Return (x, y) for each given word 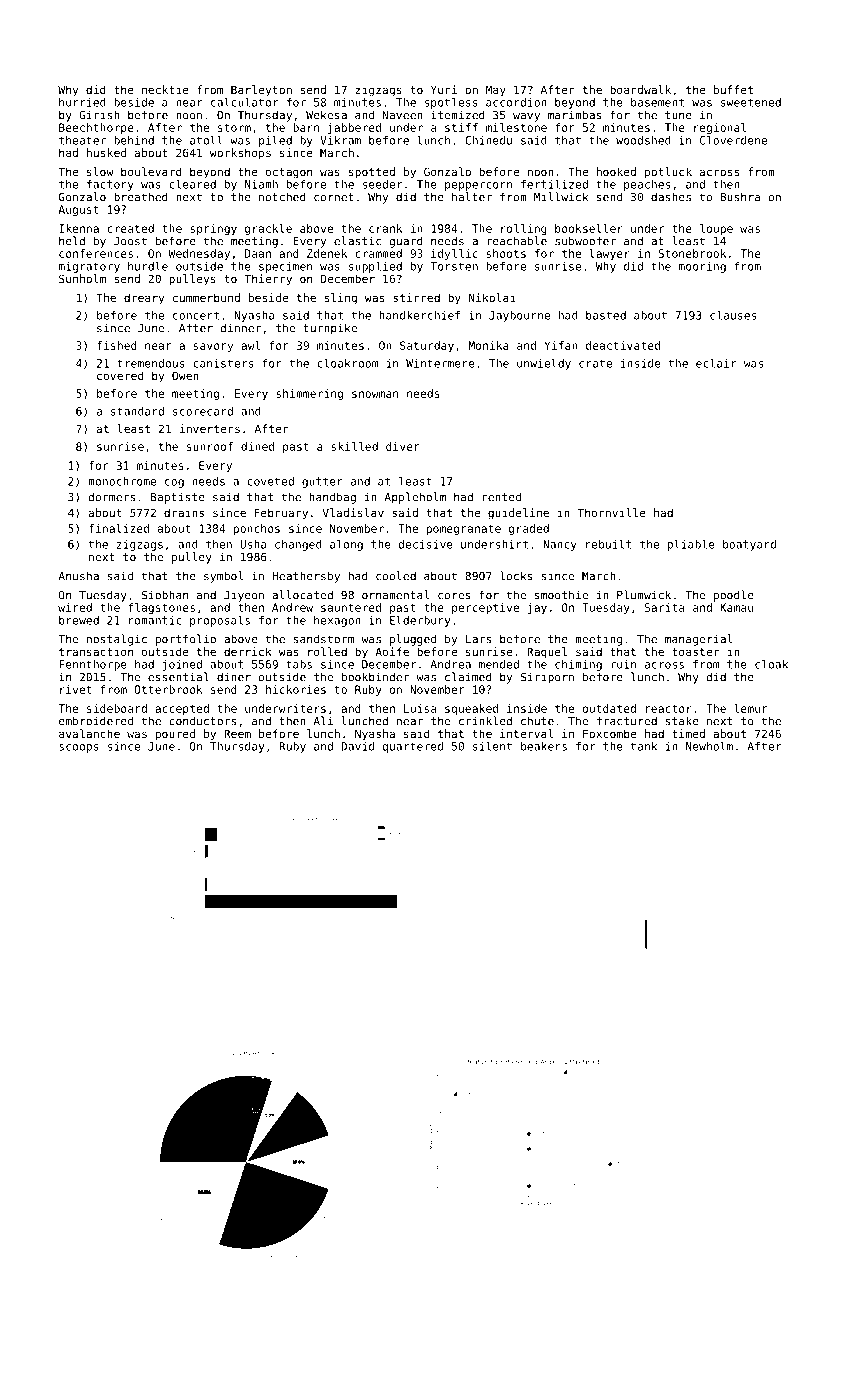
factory (110, 185)
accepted (182, 709)
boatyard (749, 545)
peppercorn (478, 186)
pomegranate (464, 529)
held (72, 241)
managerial (698, 640)
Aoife (392, 651)
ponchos (257, 529)
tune (678, 115)
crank (385, 228)
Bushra (740, 197)
